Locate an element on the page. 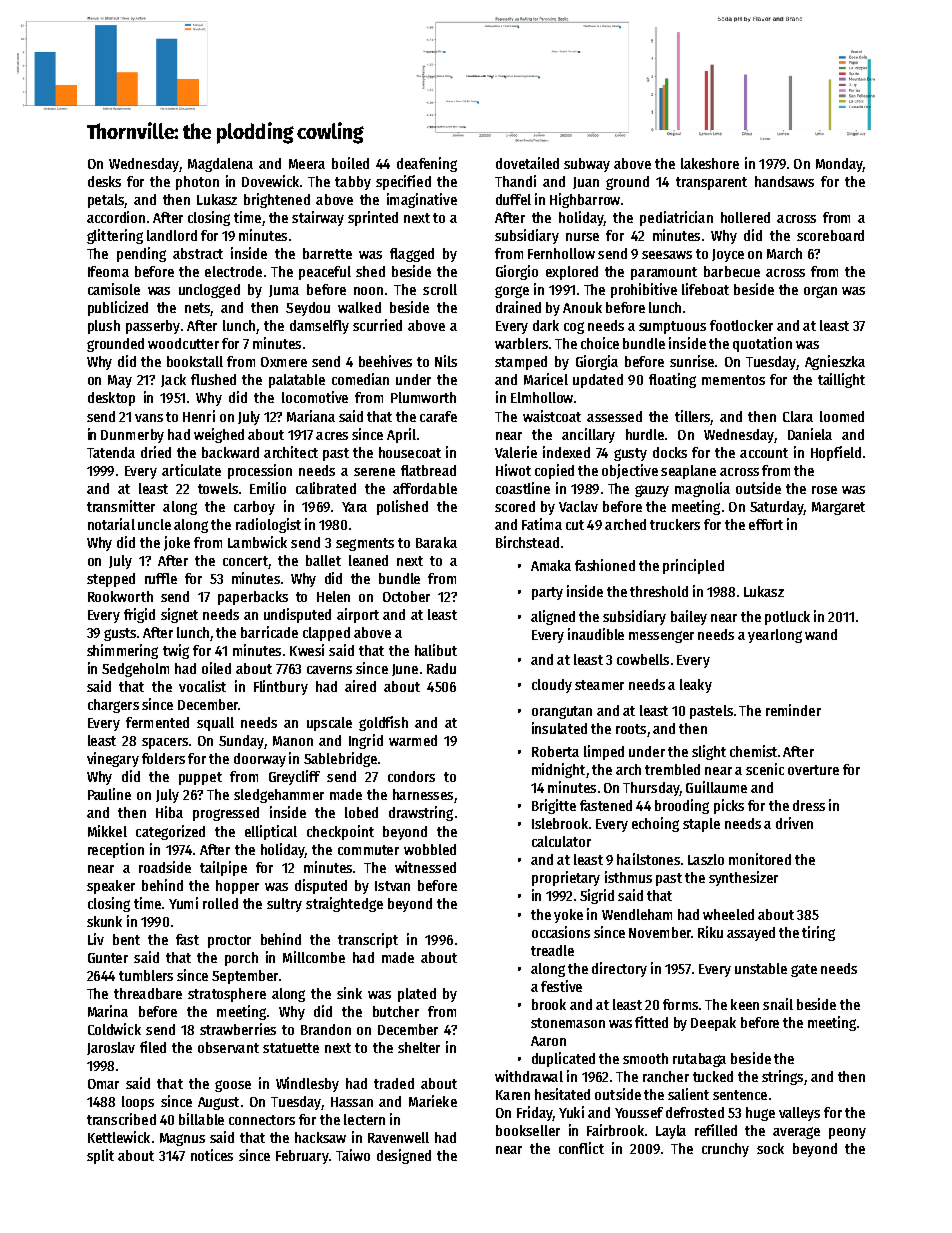  sprinted is located at coordinates (373, 218).
